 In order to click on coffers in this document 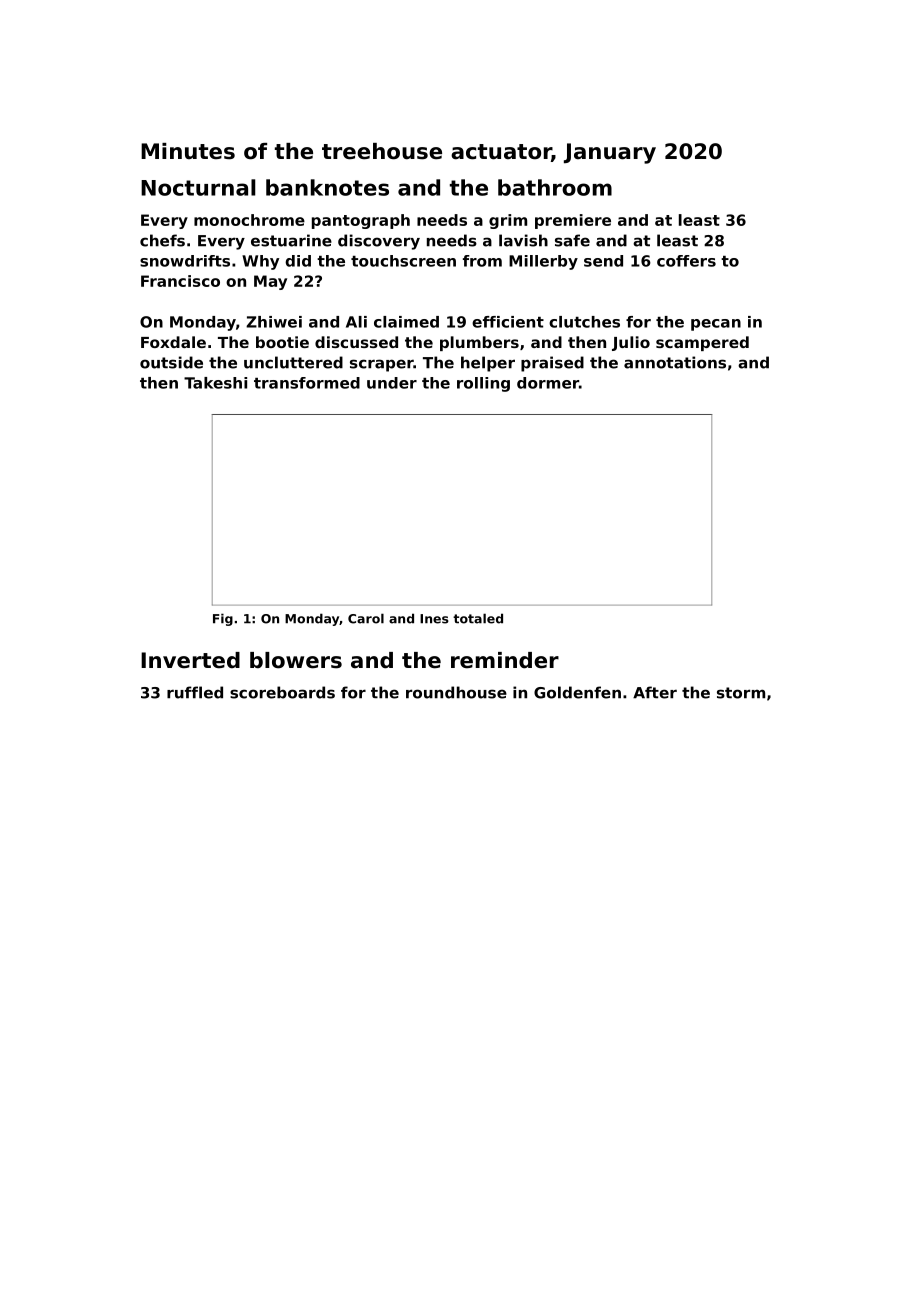, I will do `click(686, 261)`.
